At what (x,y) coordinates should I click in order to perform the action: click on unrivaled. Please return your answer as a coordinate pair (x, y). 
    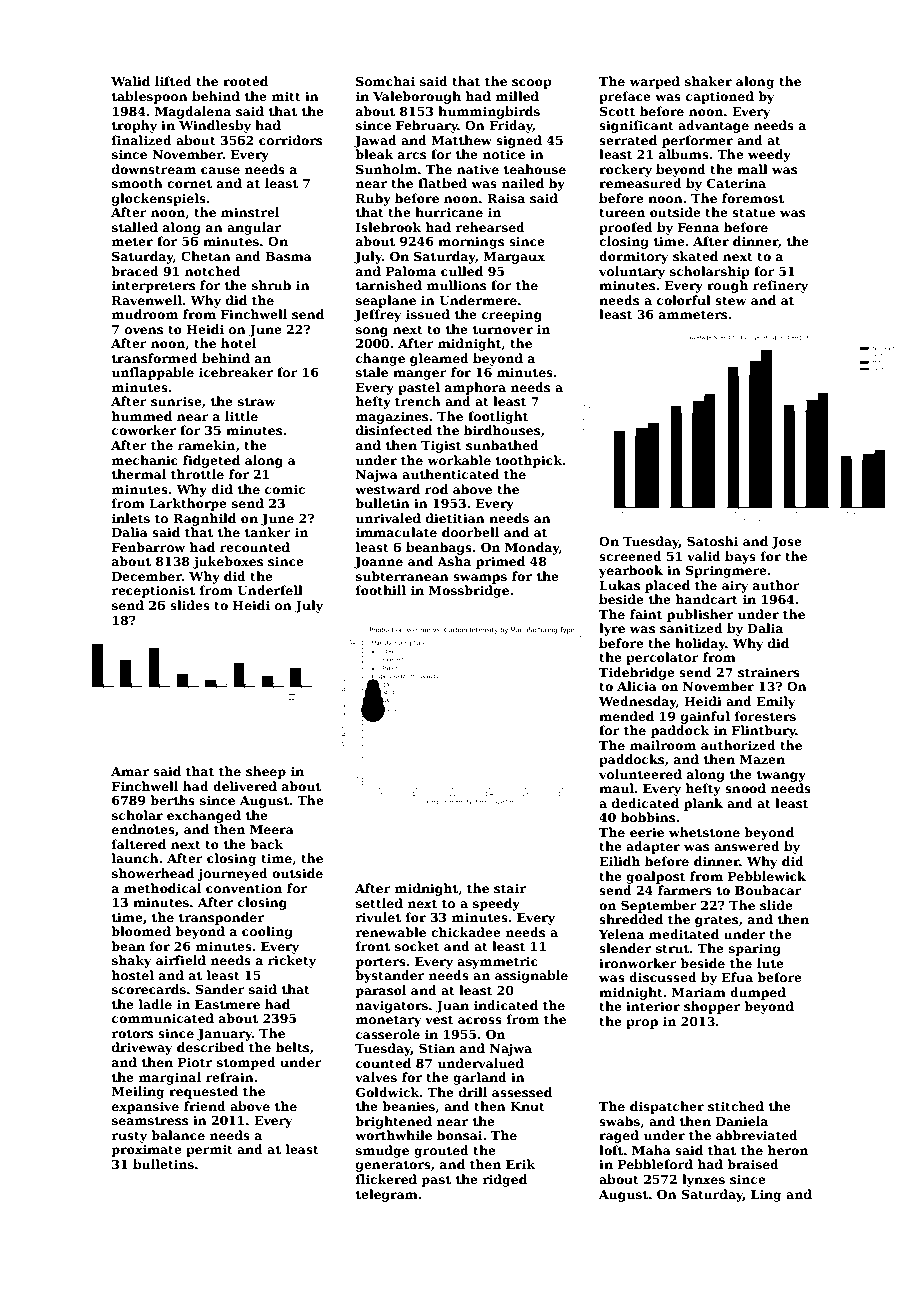
    Looking at the image, I should click on (388, 518).
